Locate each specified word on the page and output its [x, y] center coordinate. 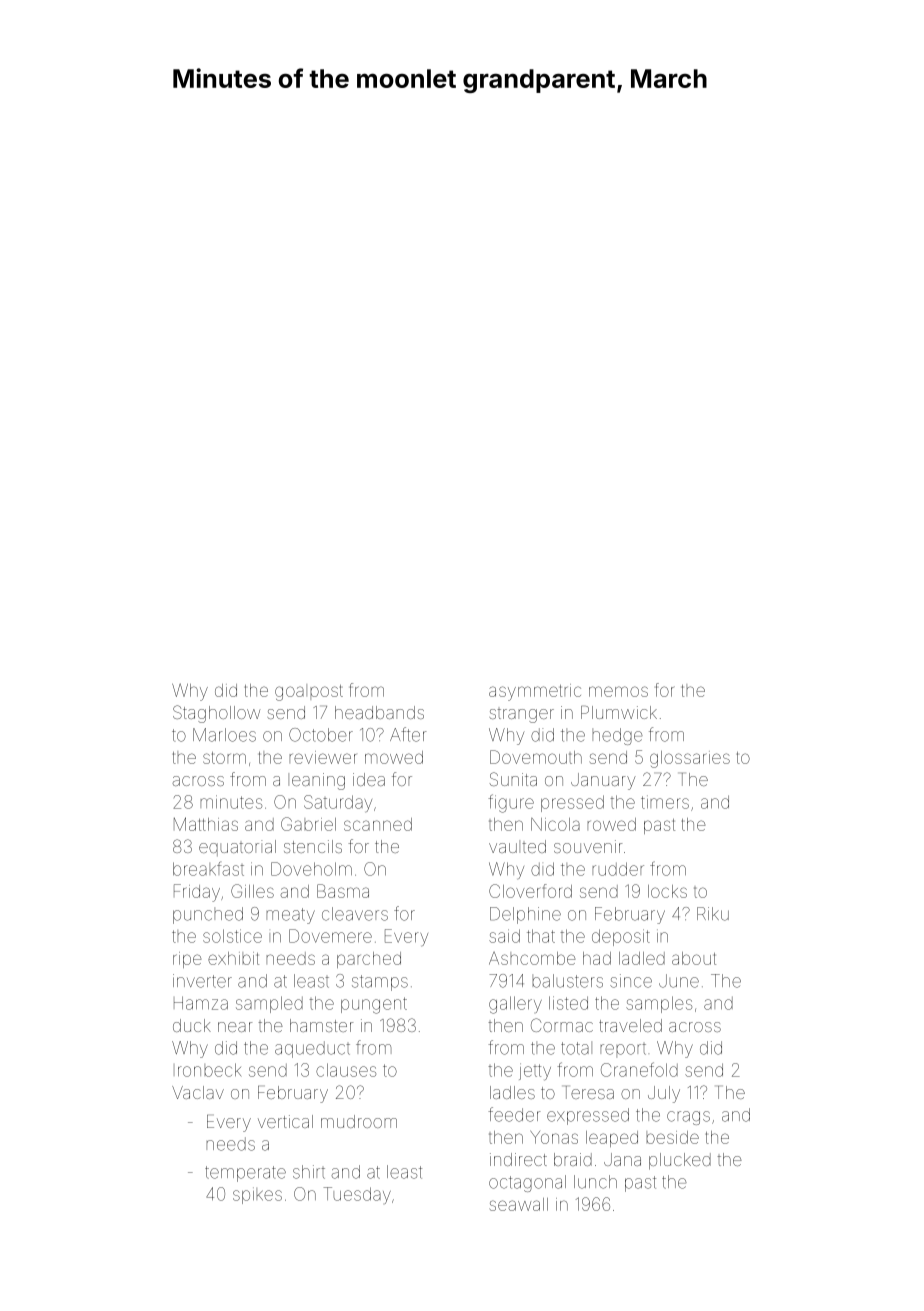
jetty [535, 1072]
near [235, 1027]
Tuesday [357, 1195]
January [603, 781]
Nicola [555, 824]
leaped [612, 1139]
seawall [519, 1204]
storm [224, 758]
